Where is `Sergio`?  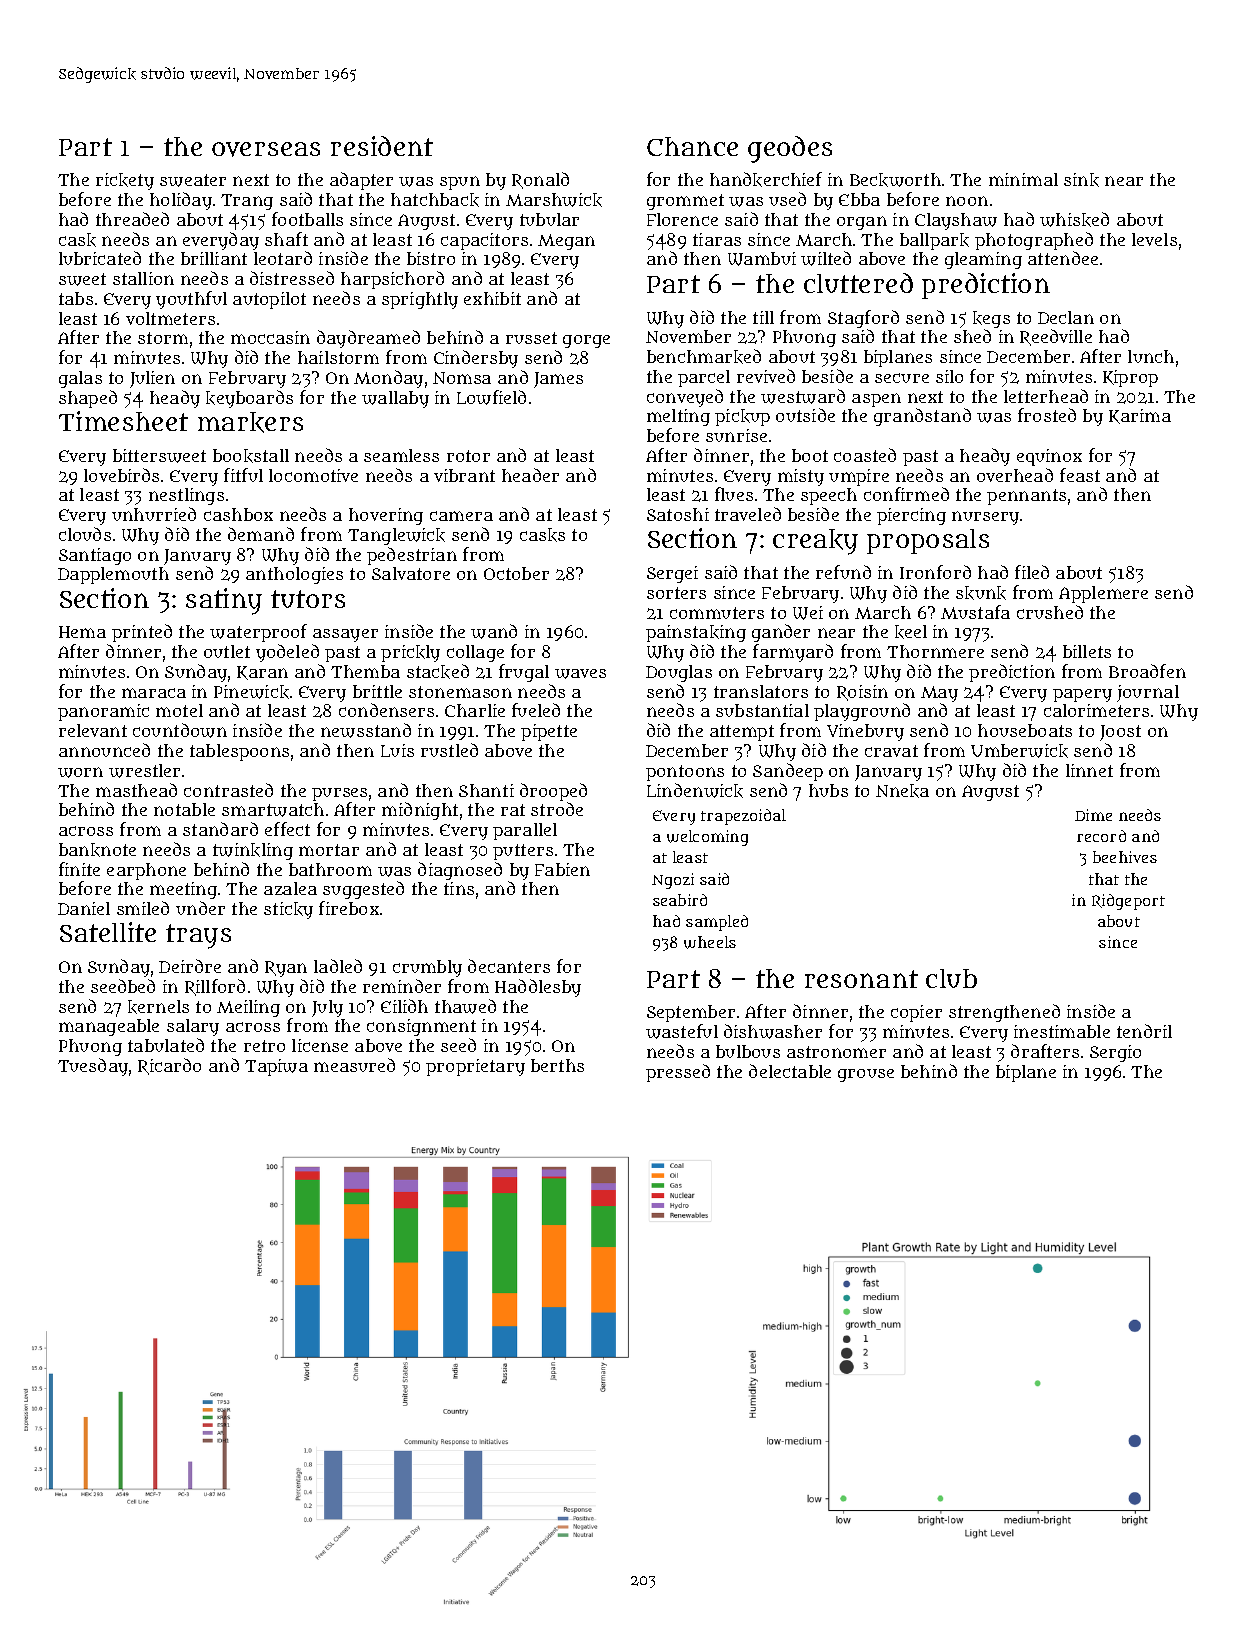 Sergio is located at coordinates (1115, 1053).
